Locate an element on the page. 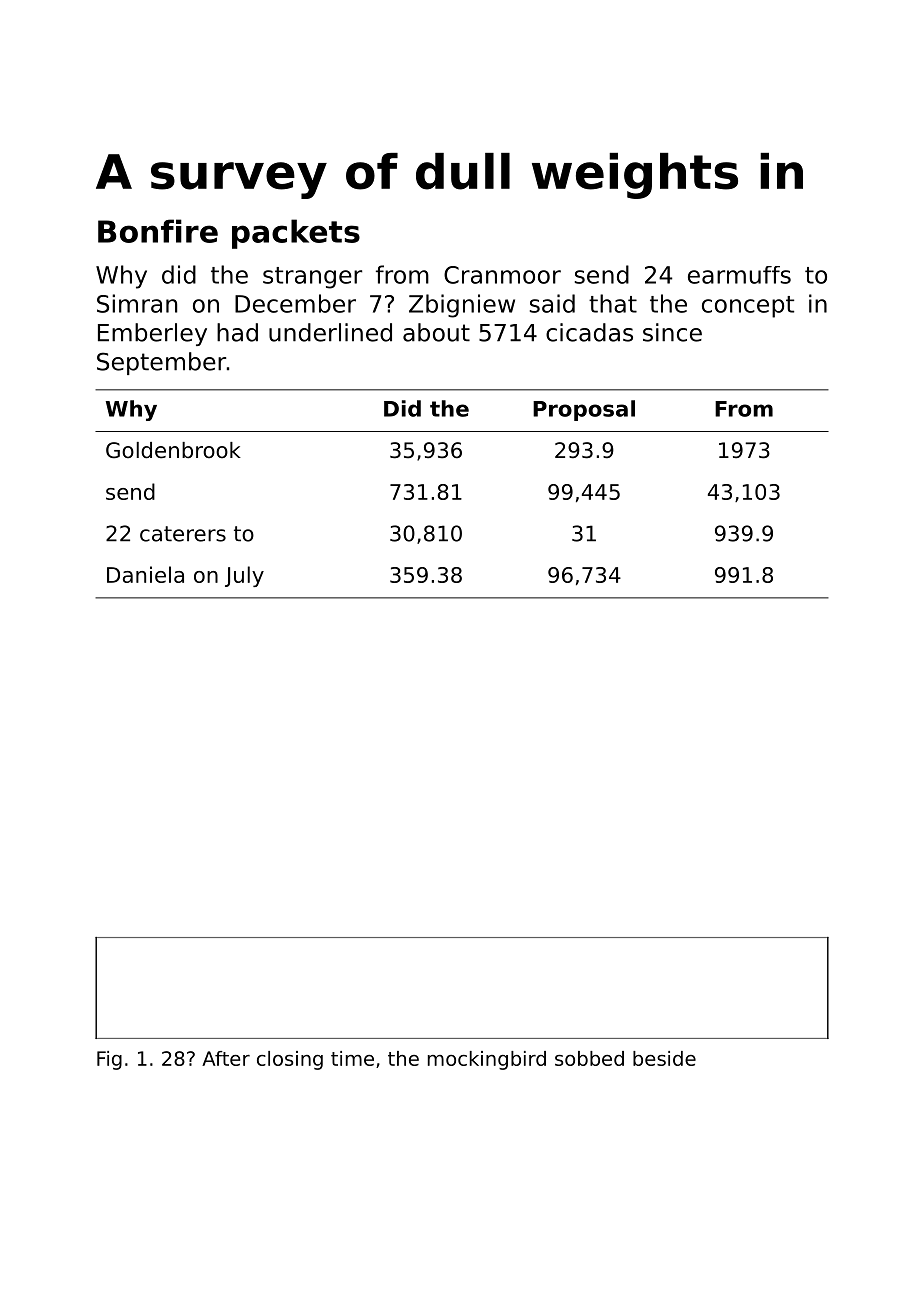 This page has width=924, height=1311. Cranmoor is located at coordinates (502, 275).
